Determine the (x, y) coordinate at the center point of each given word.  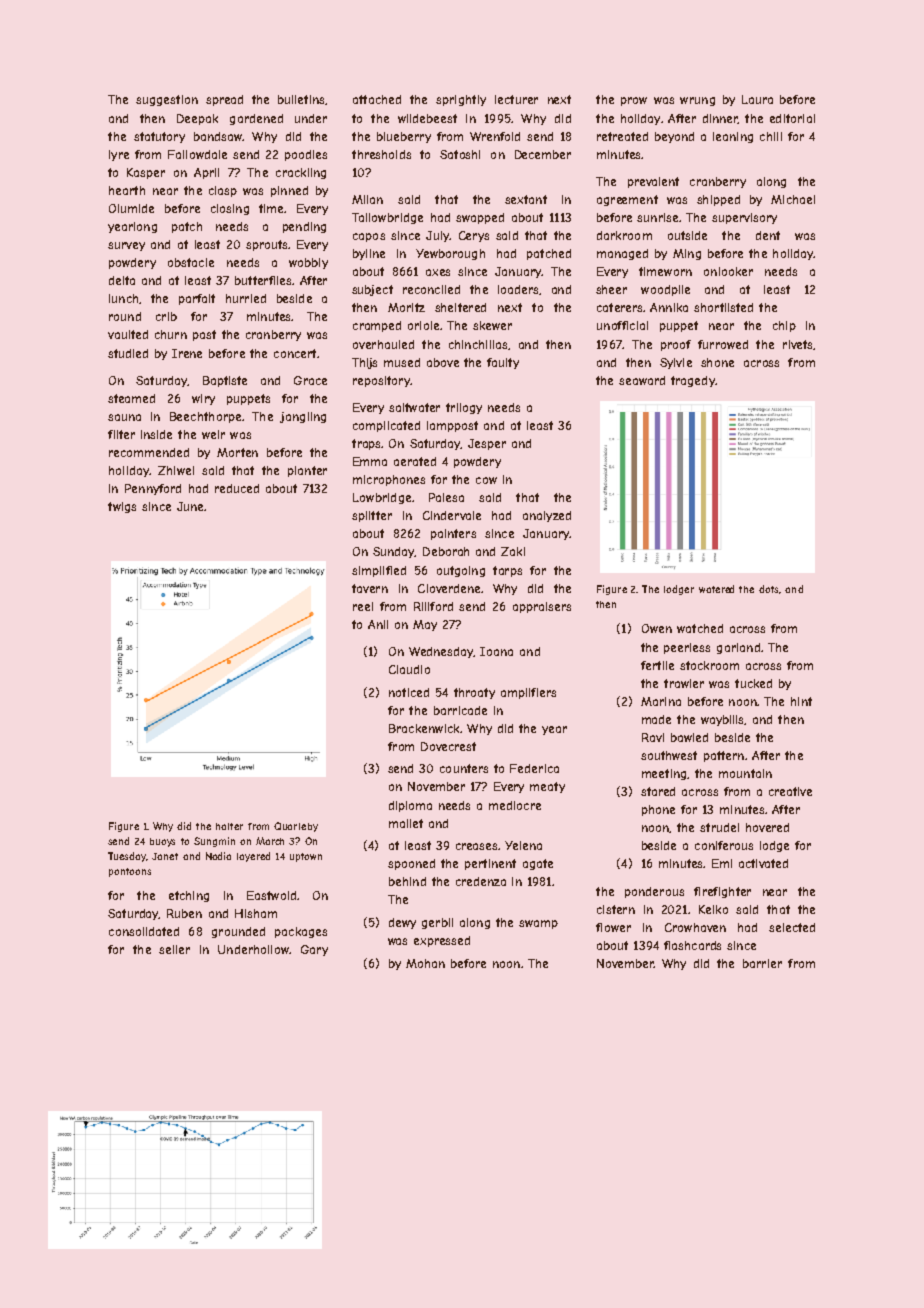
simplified (379, 571)
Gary (314, 950)
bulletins (301, 99)
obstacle (191, 262)
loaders (518, 289)
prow (634, 101)
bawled (689, 737)
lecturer (516, 99)
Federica (534, 768)
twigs (122, 507)
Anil (378, 624)
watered (716, 589)
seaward (642, 380)
